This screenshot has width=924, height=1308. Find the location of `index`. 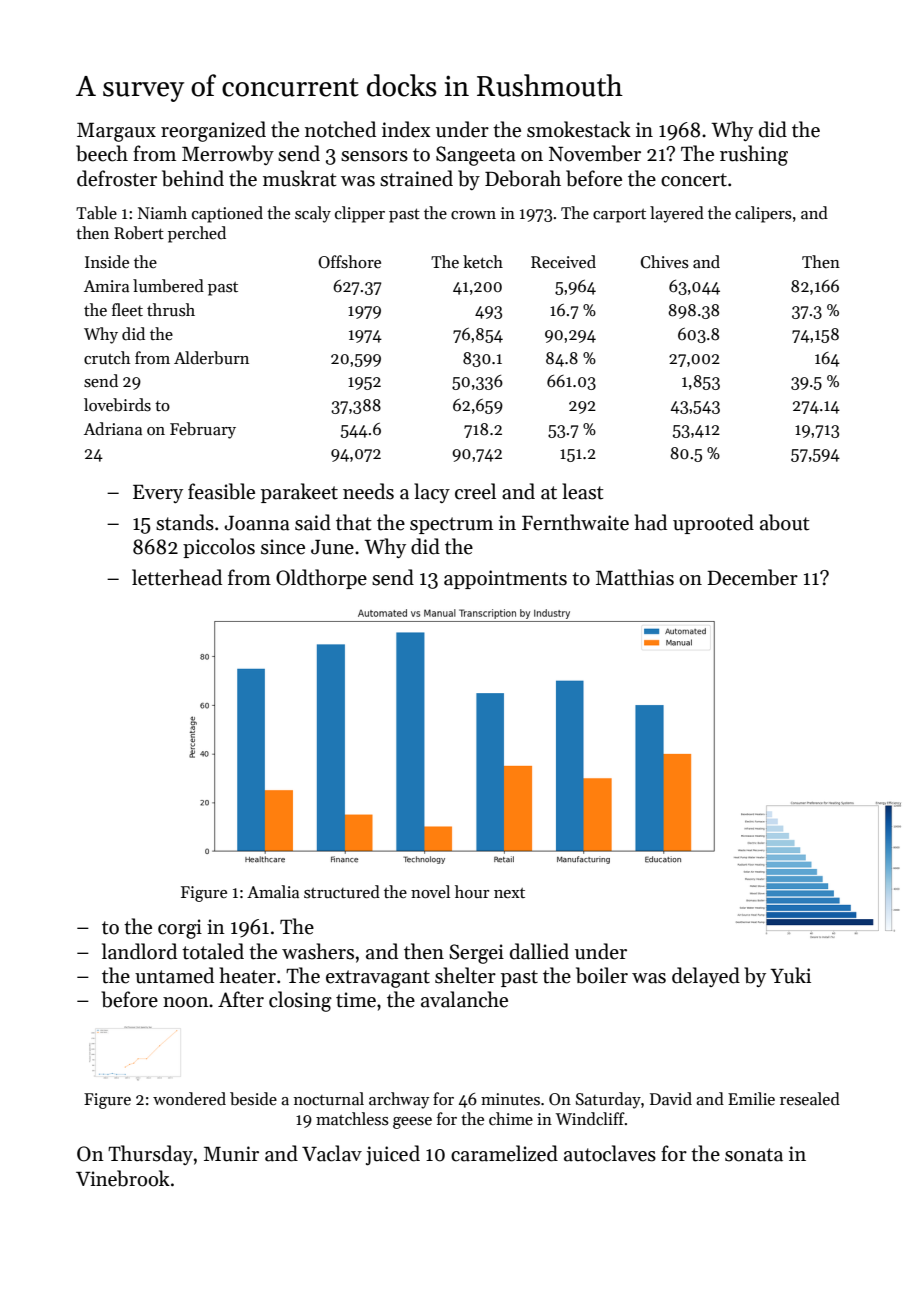

index is located at coordinates (406, 129).
